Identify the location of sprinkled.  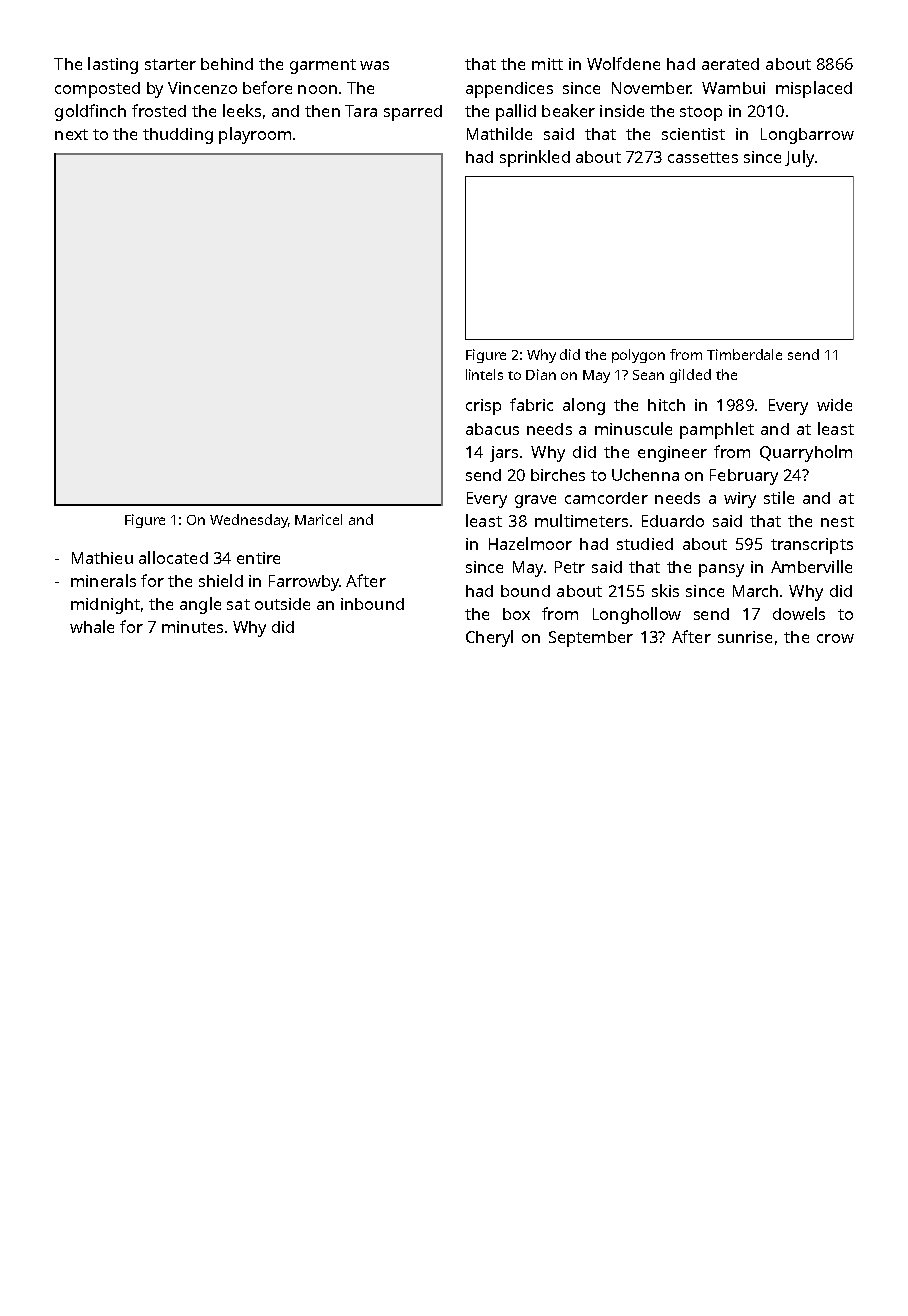
(535, 158).
